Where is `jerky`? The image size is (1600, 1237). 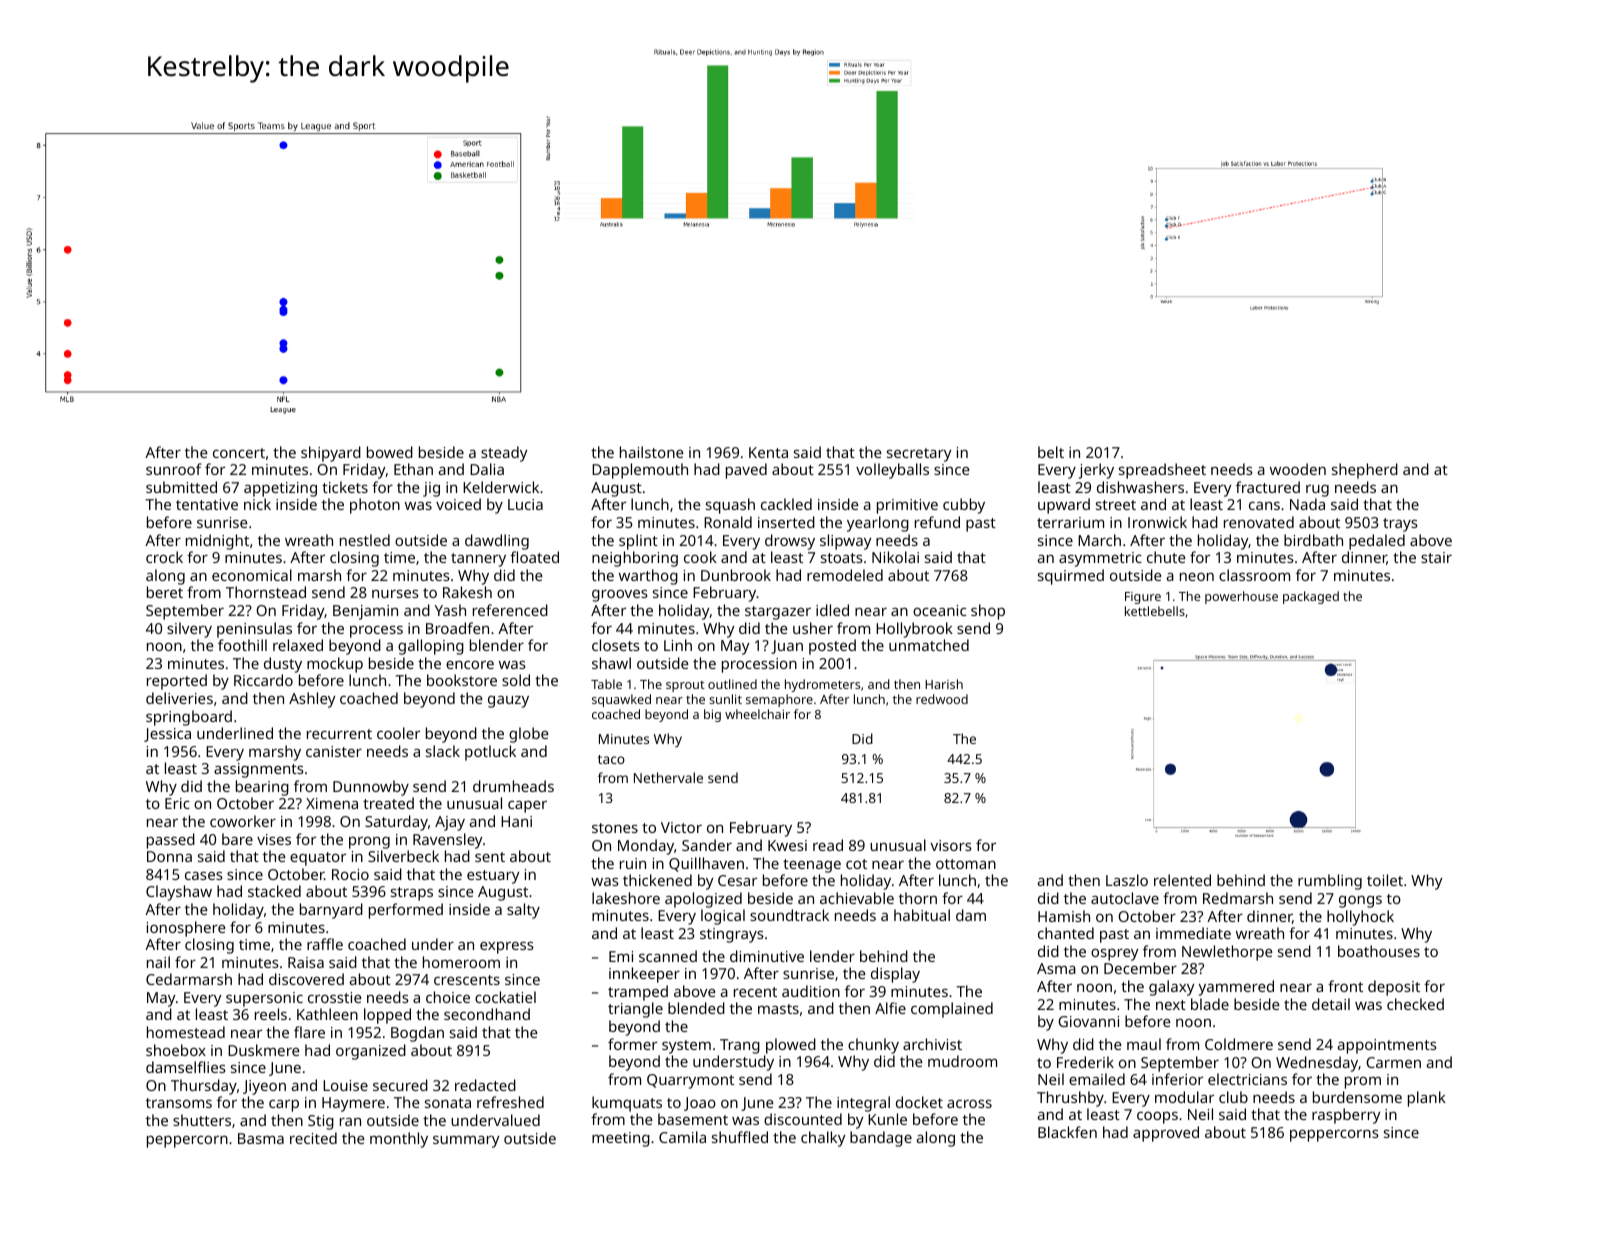
jerky is located at coordinates (1096, 471).
